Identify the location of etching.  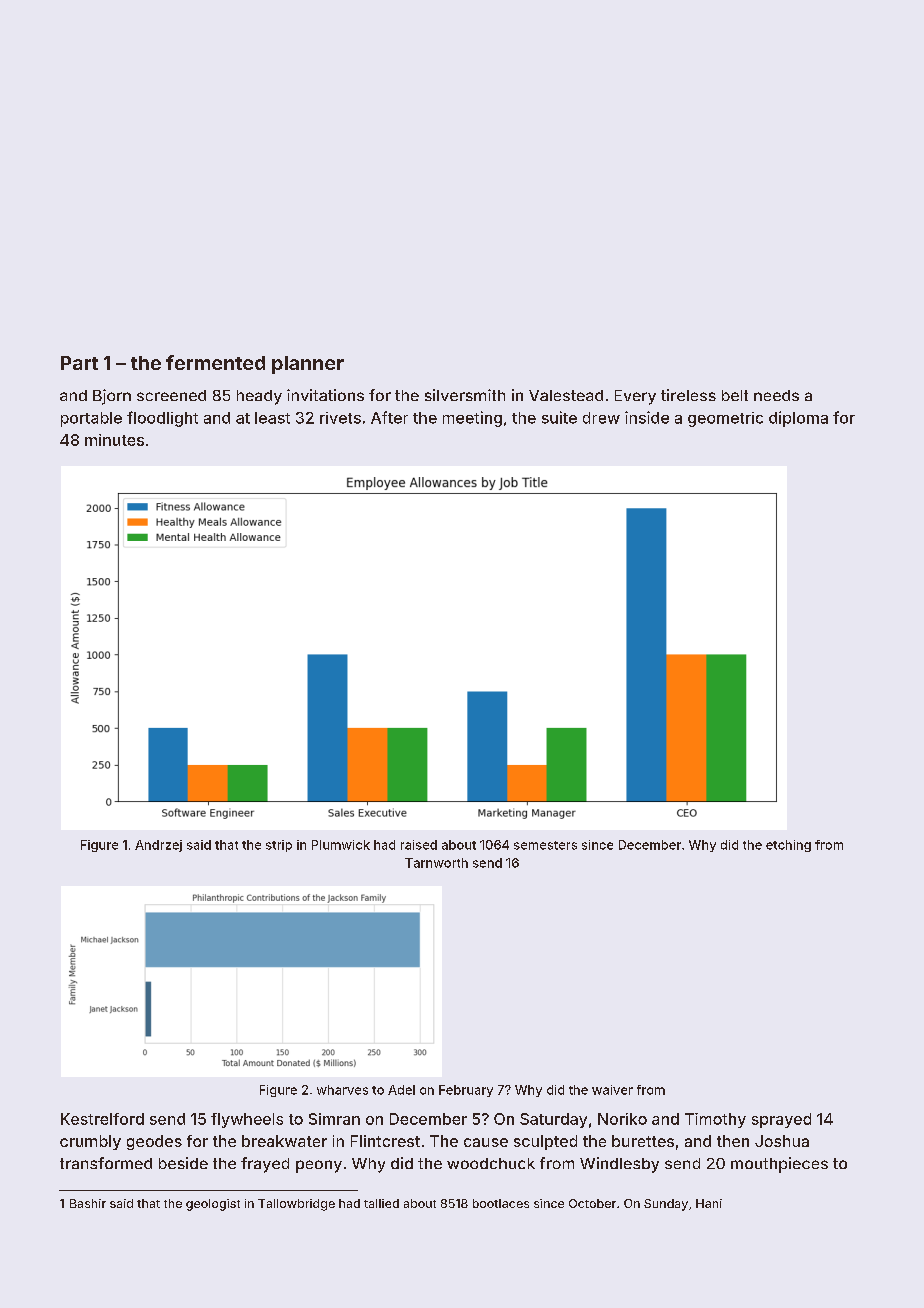
(788, 846).
